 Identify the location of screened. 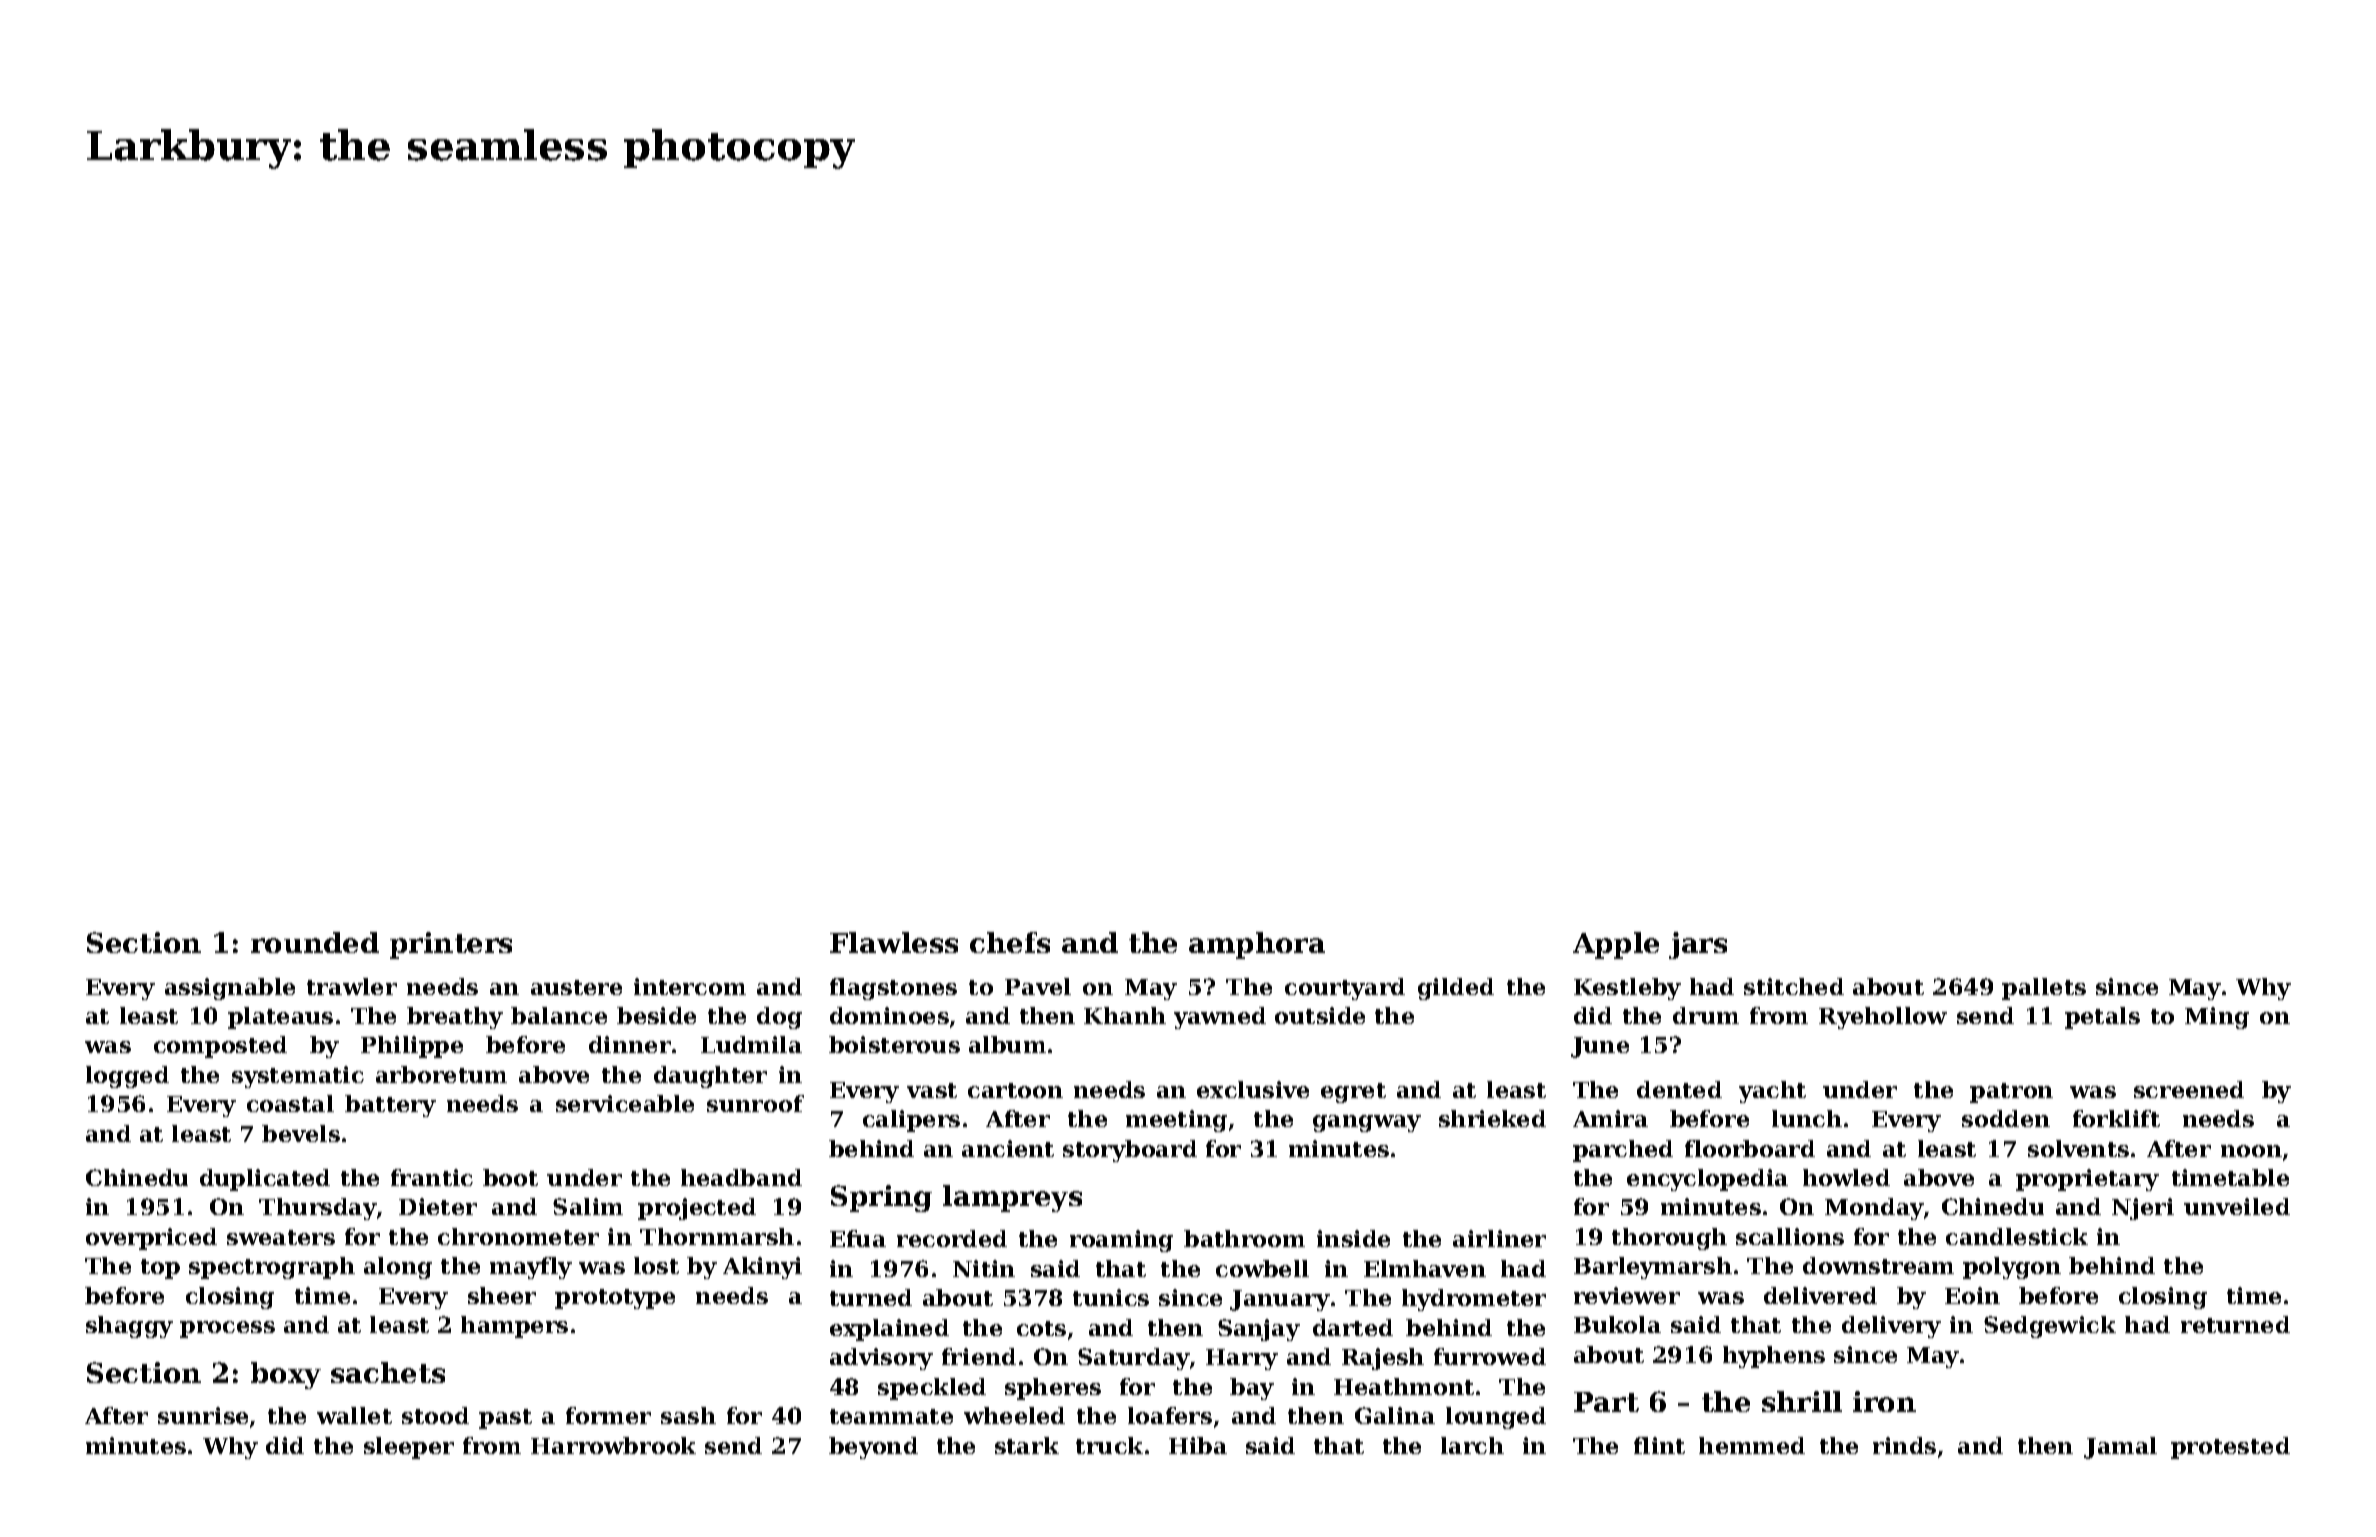
(2189, 1089).
